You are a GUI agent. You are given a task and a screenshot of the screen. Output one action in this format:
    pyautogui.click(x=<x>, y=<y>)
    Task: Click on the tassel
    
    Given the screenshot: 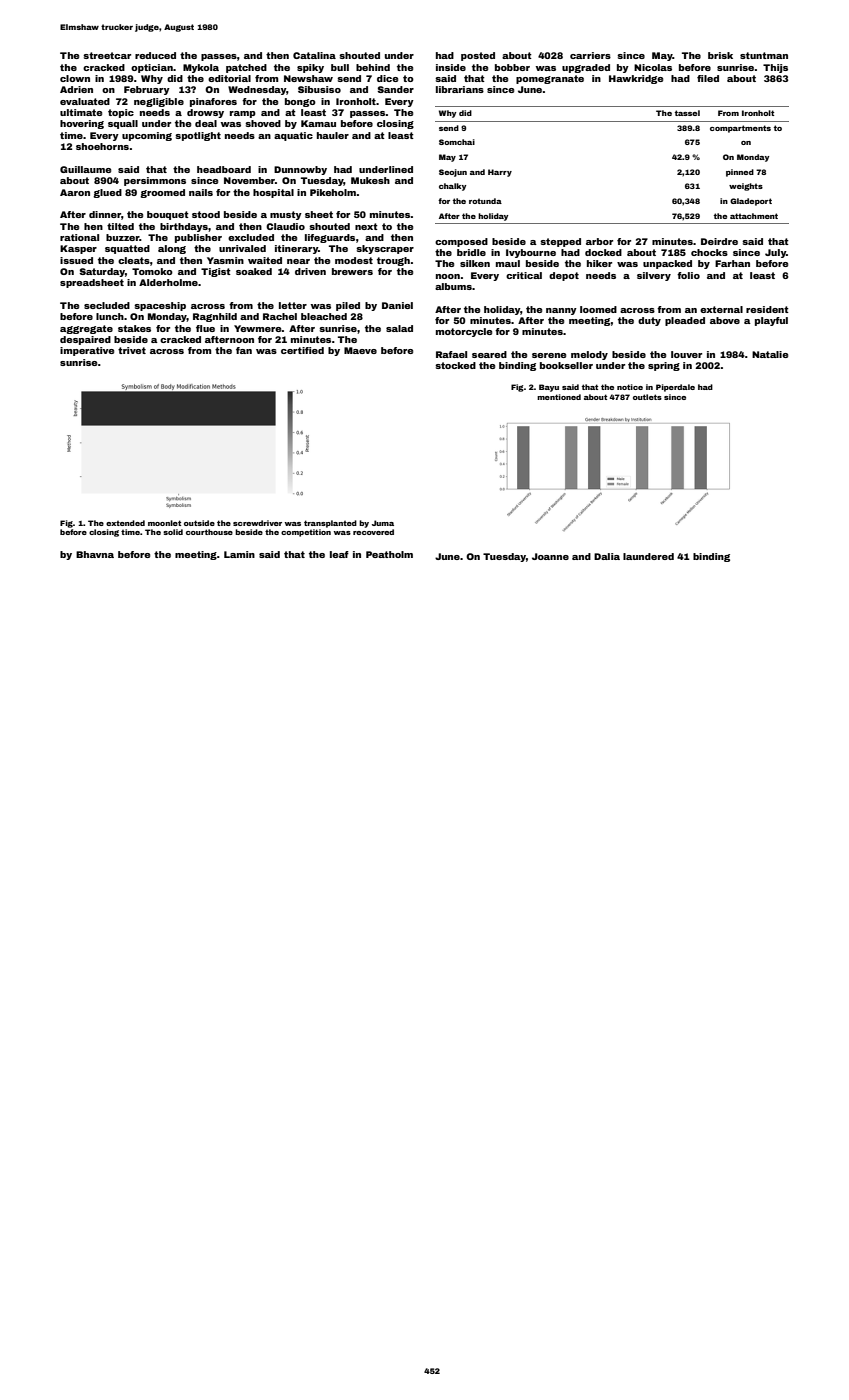 What is the action you would take?
    pyautogui.click(x=687, y=113)
